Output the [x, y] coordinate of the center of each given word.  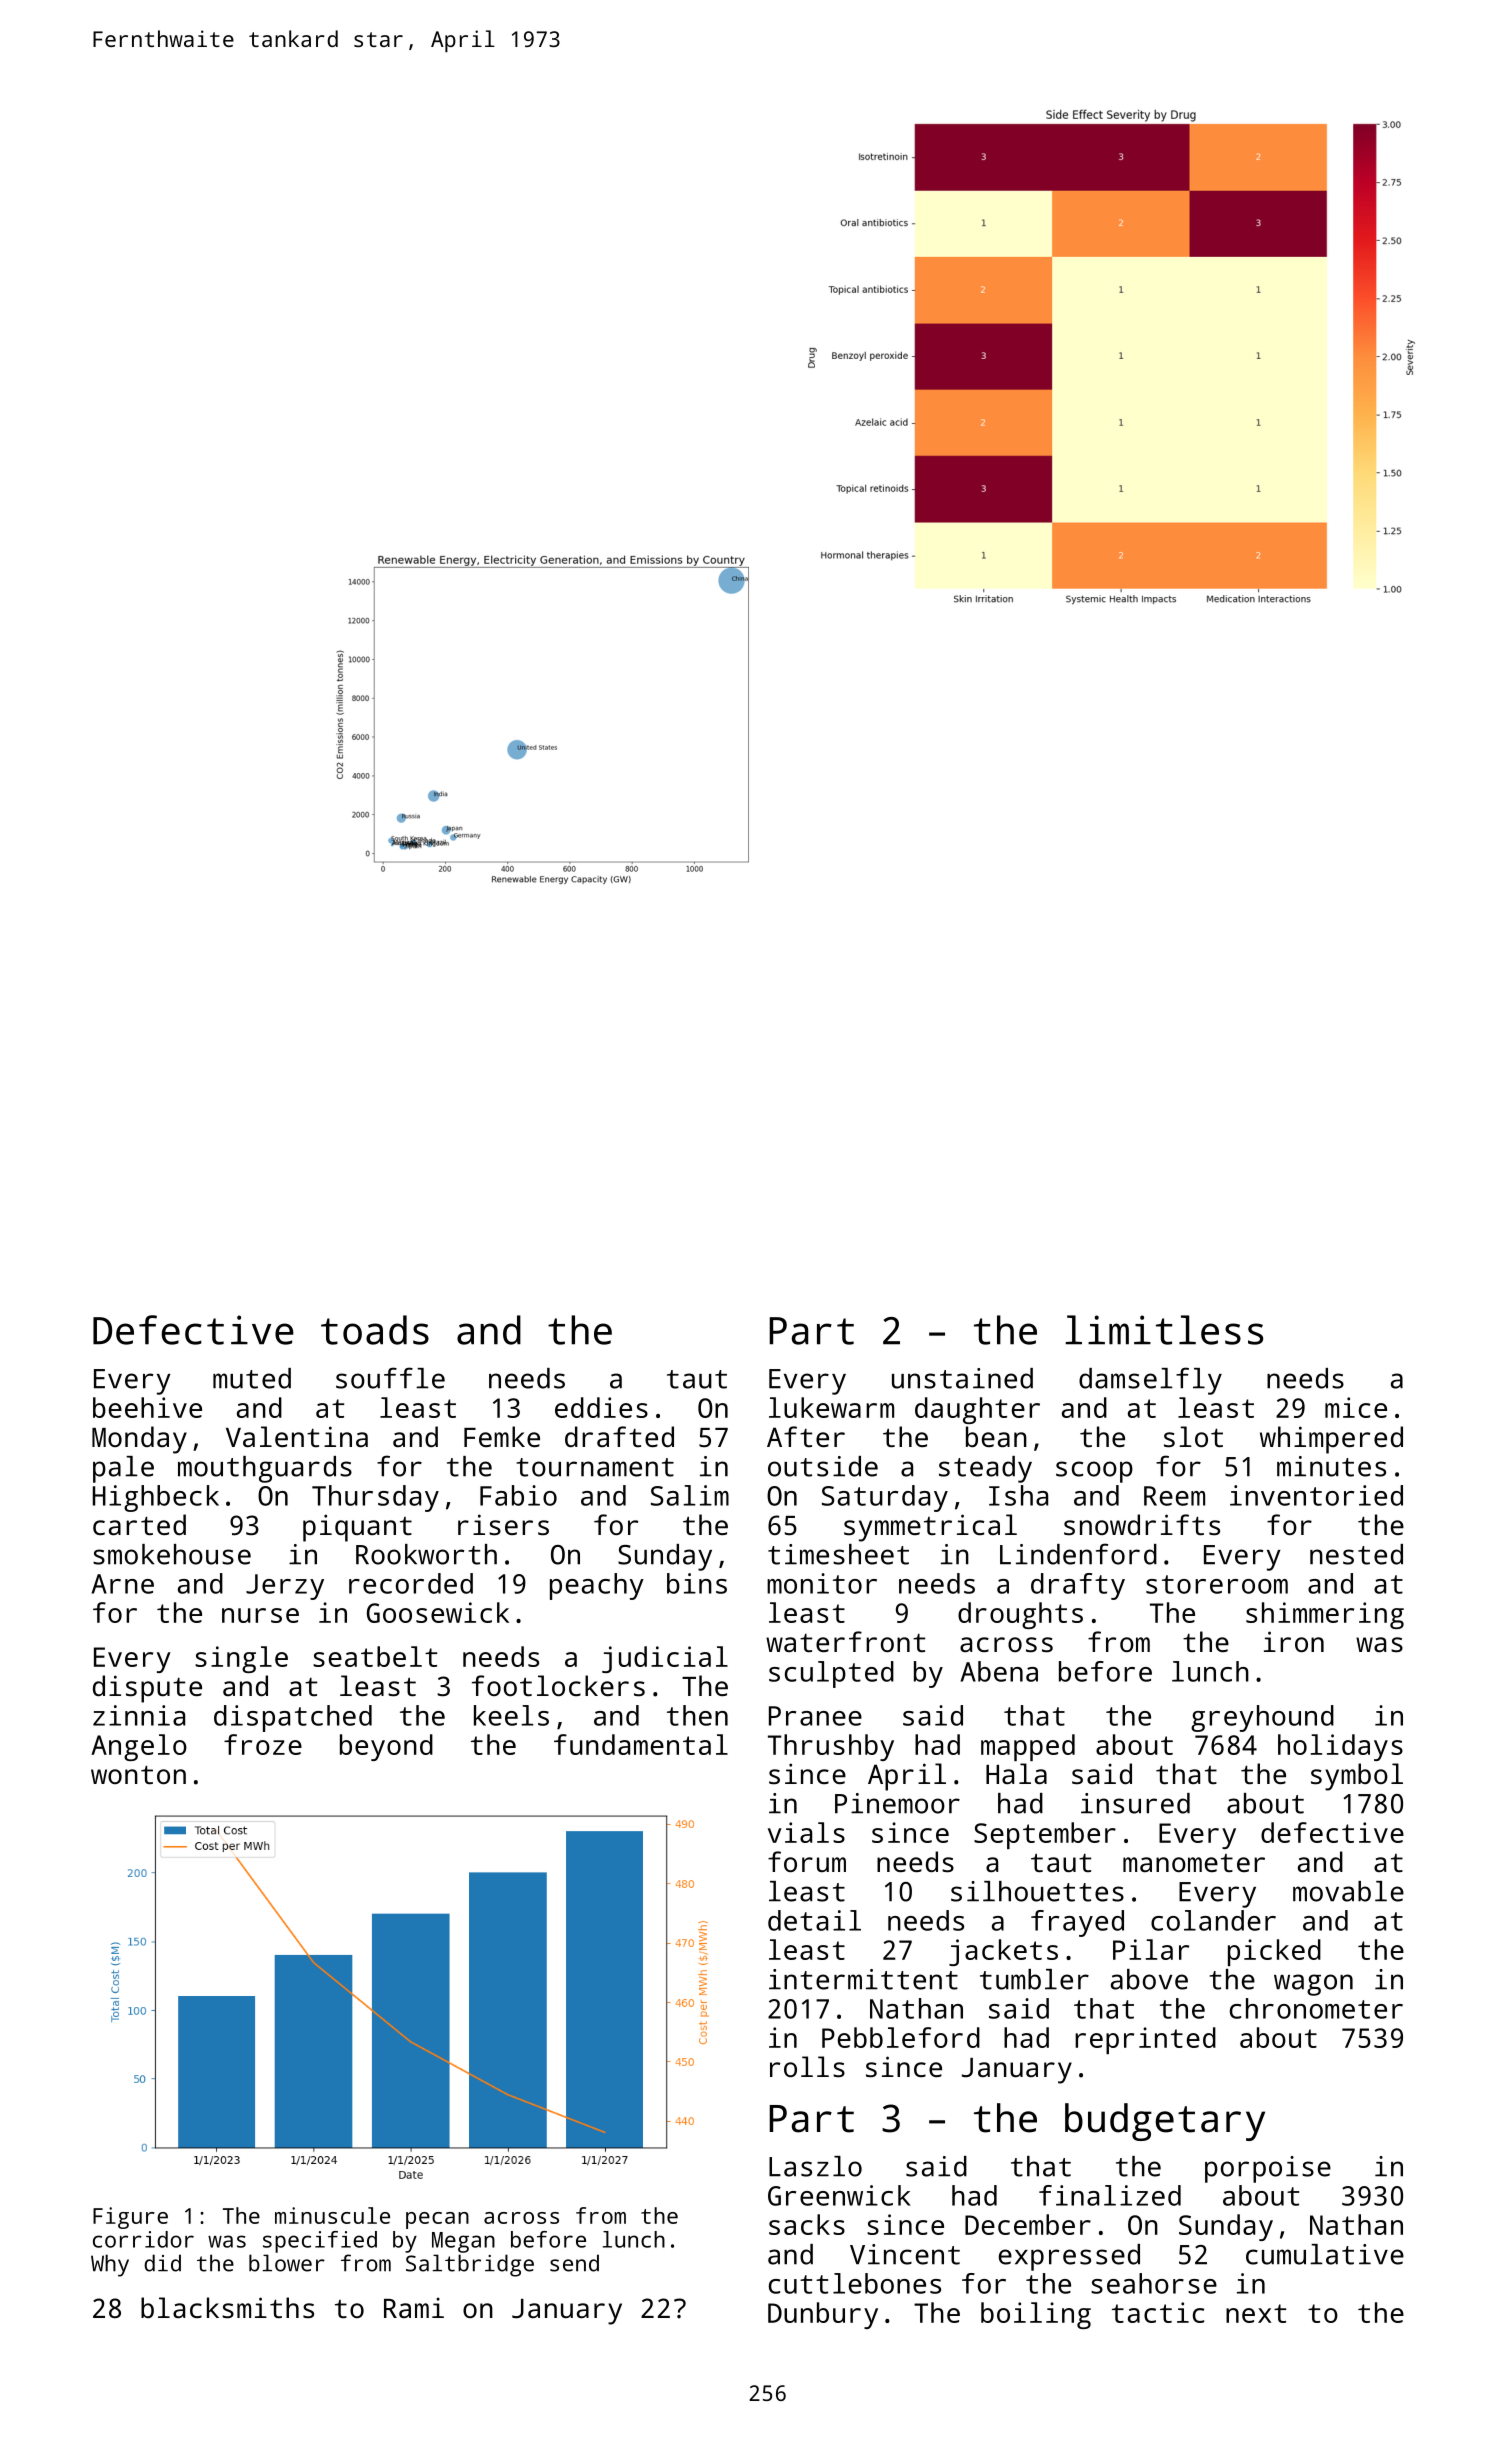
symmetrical [930, 1528]
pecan [437, 2220]
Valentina [297, 1436]
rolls [807, 2067]
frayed [1077, 1923]
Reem [1174, 1496]
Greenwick [839, 2195]
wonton [138, 1775]
